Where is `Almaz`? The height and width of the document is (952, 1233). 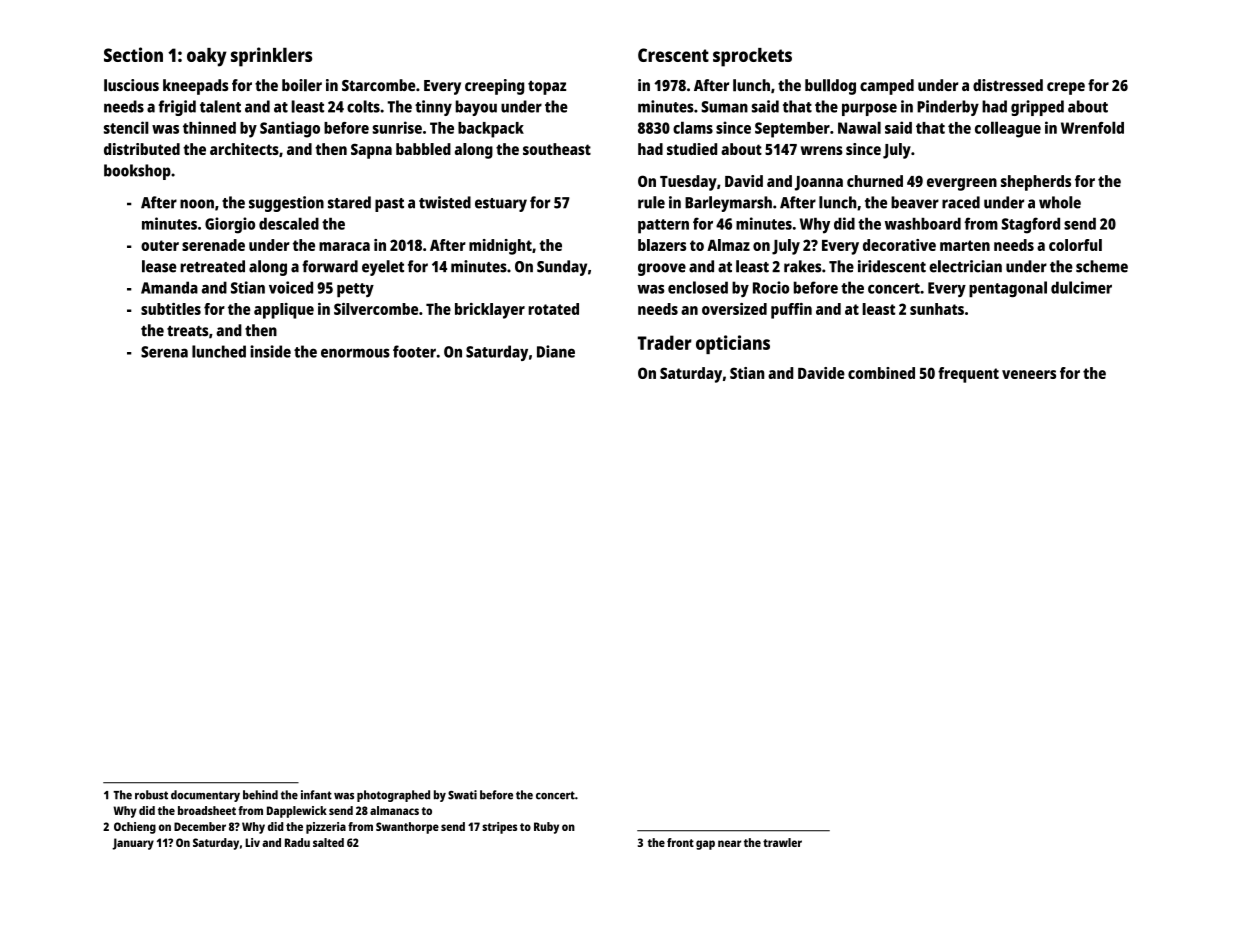
Almaz is located at coordinates (728, 245).
